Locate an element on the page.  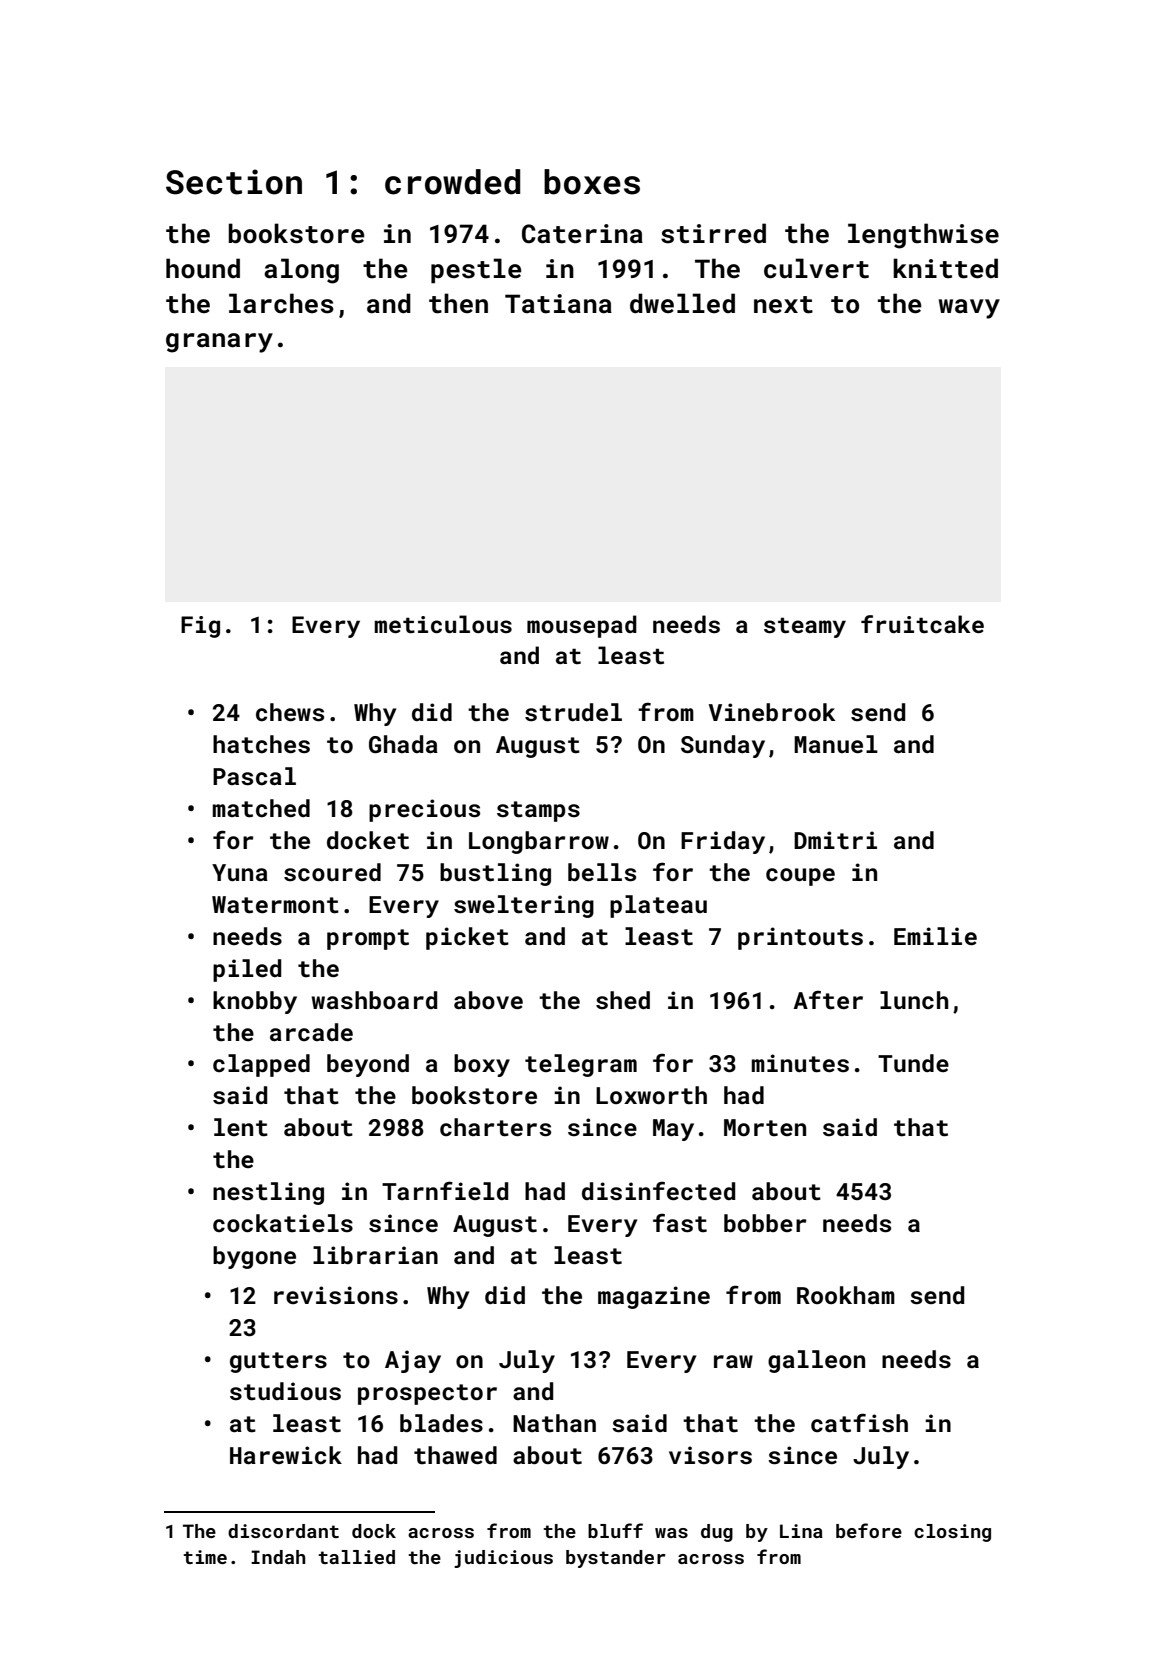
chews is located at coordinates (290, 712).
